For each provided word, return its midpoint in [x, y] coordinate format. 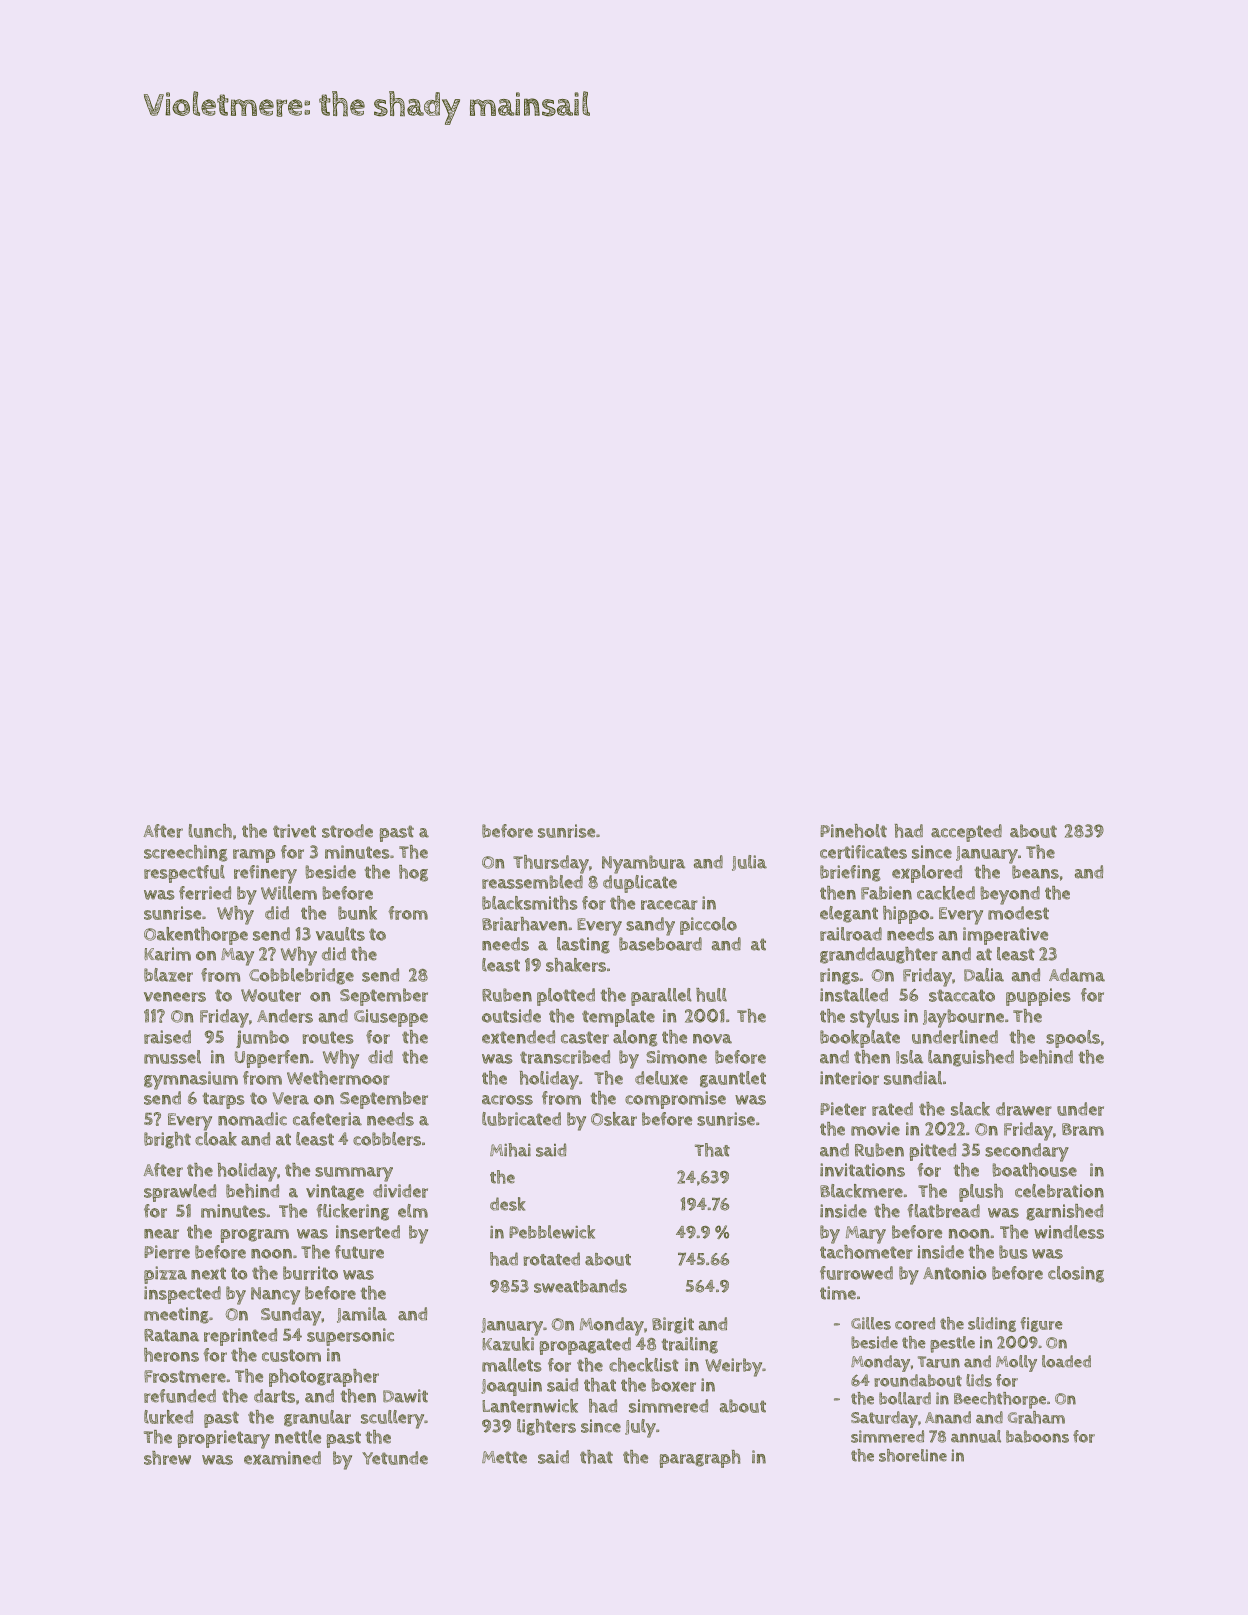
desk [508, 1204]
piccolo [708, 926]
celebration [1059, 1191]
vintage [335, 1192]
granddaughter [879, 955]
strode [347, 831]
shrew [167, 1458]
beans [1035, 872]
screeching [185, 853]
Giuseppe [391, 1018]
